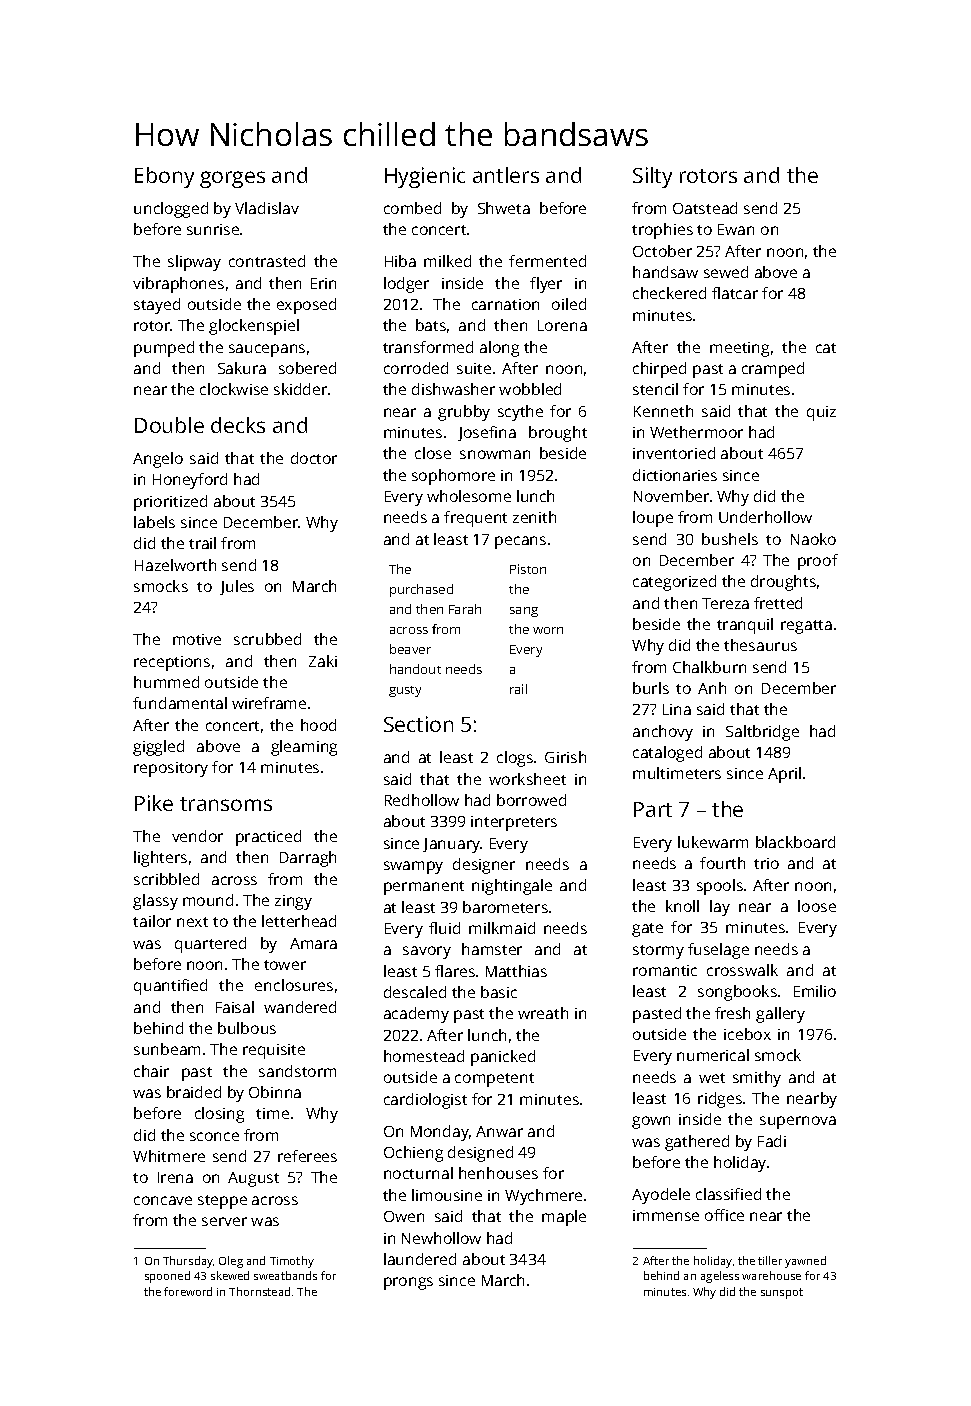  I want to click on pumped, so click(164, 349).
